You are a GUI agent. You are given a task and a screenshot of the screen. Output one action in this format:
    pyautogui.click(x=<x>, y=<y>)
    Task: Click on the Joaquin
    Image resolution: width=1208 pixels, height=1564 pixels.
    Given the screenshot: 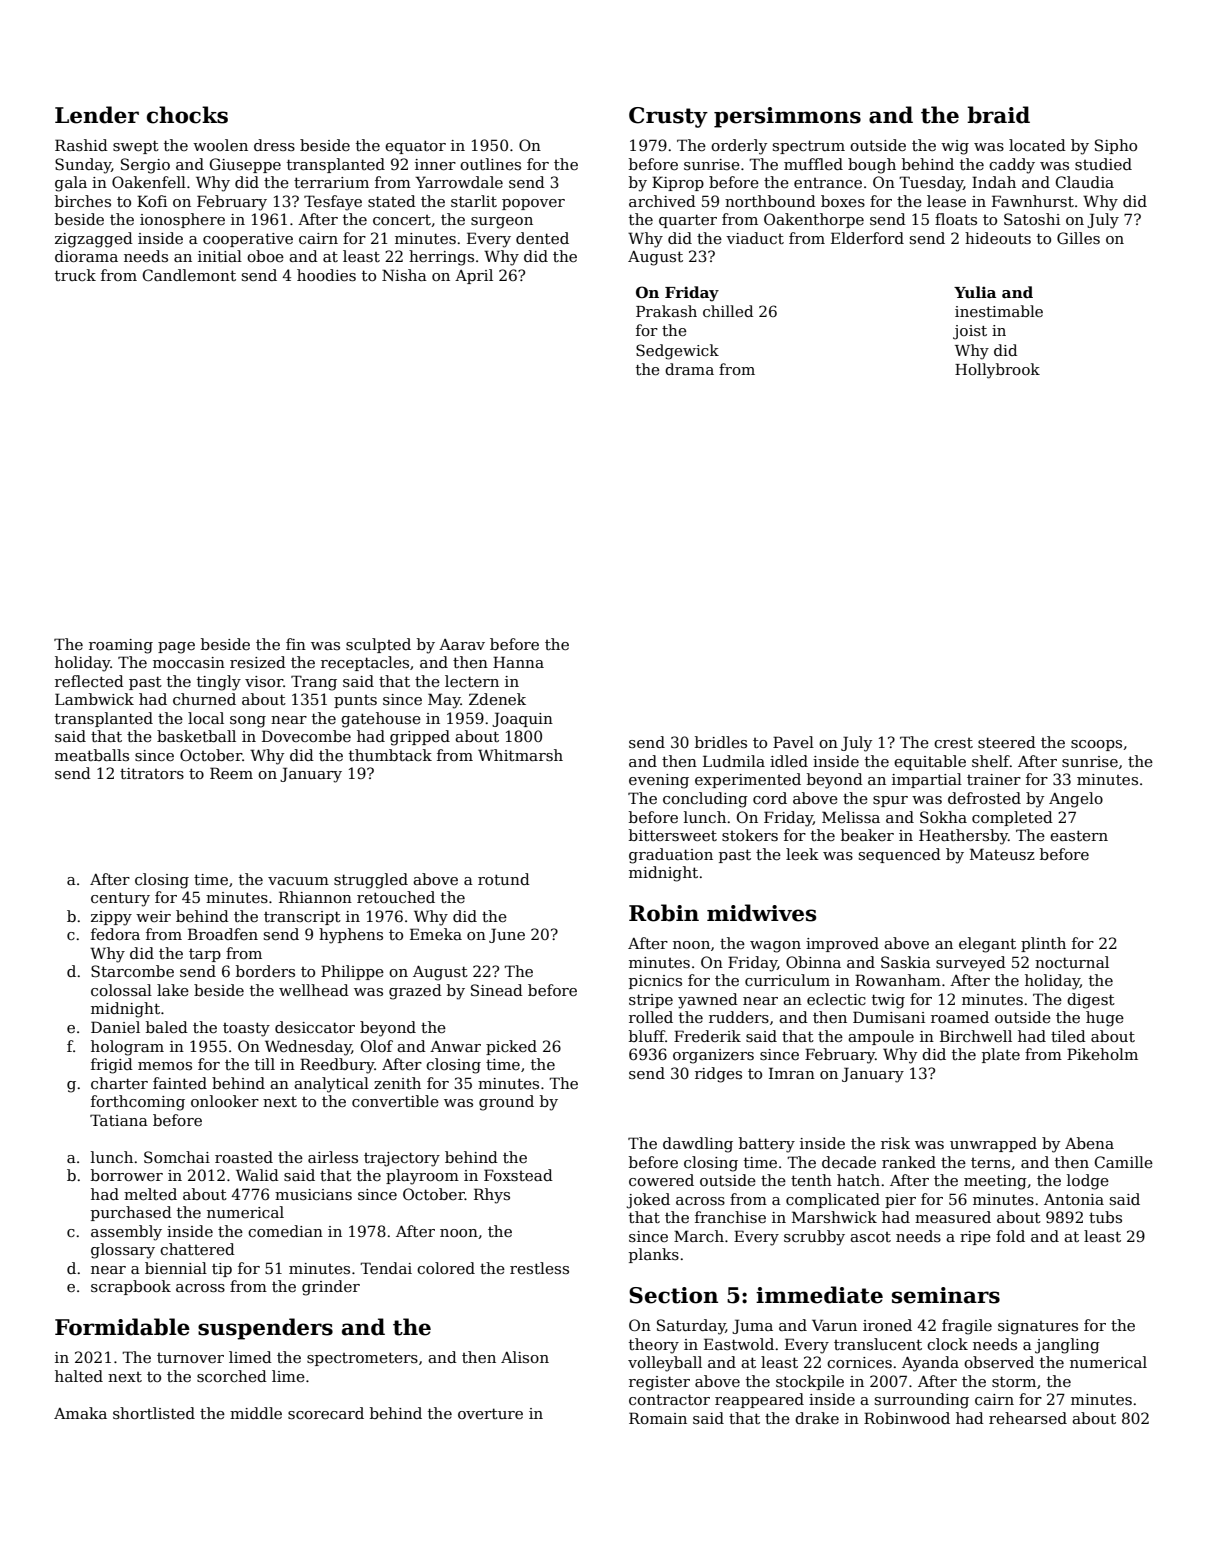 What is the action you would take?
    pyautogui.click(x=522, y=719)
